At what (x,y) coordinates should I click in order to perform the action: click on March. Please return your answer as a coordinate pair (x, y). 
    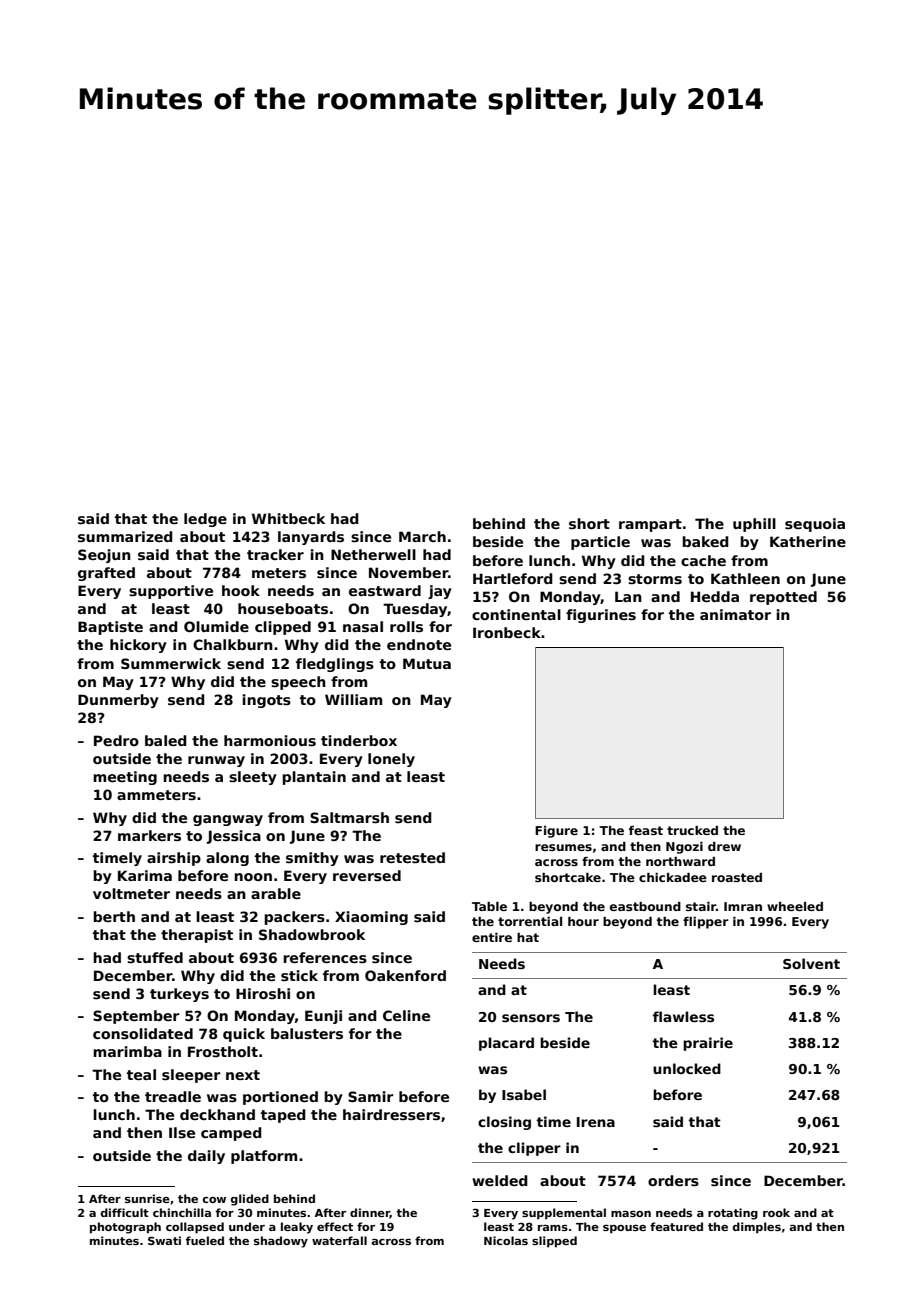
    Looking at the image, I should click on (422, 536).
